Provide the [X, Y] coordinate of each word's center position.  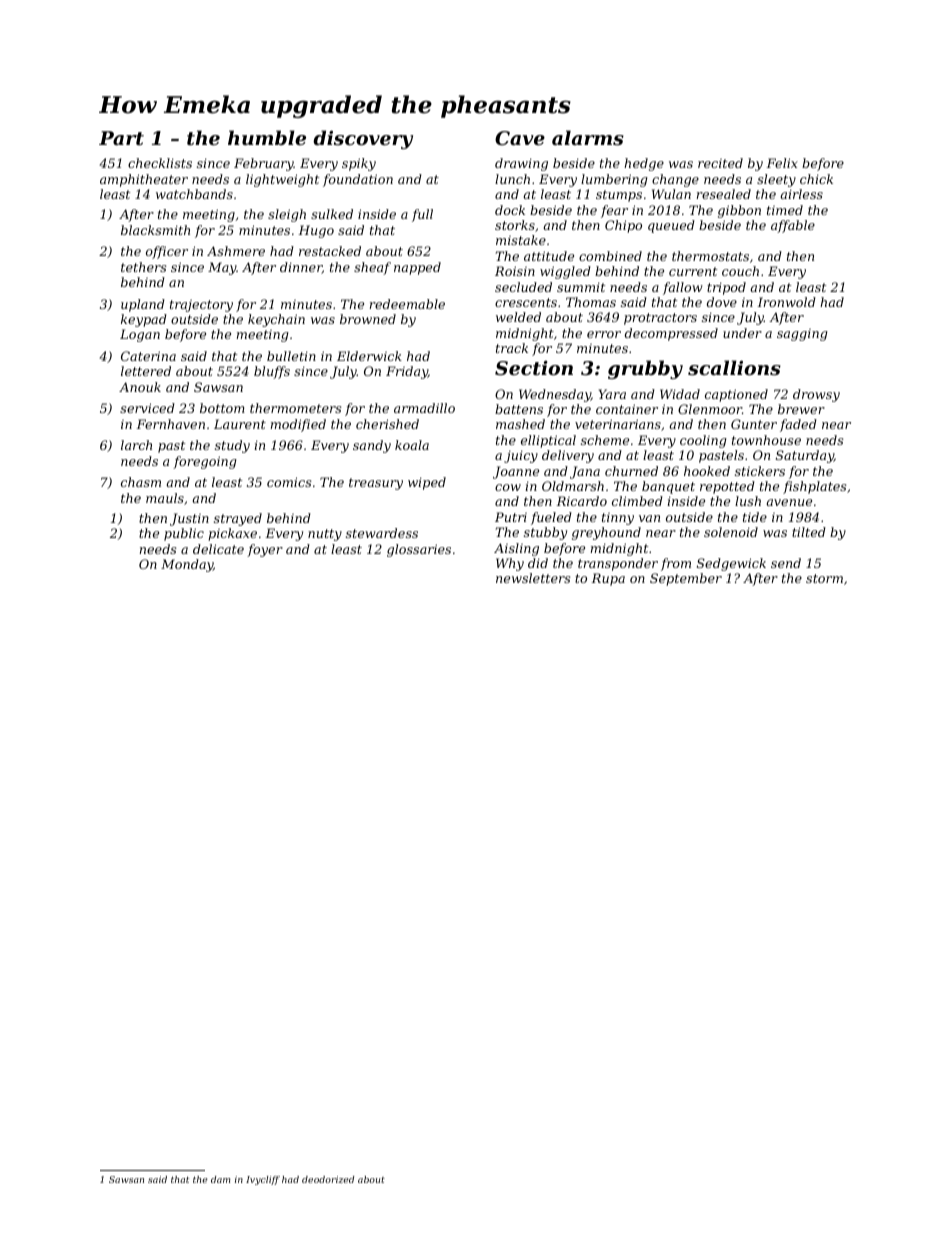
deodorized [328, 1179]
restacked [330, 251]
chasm [141, 482]
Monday [187, 565]
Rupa [608, 579]
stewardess [382, 533]
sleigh [287, 215]
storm [824, 578]
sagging [802, 335]
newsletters [533, 578]
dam [221, 1179]
